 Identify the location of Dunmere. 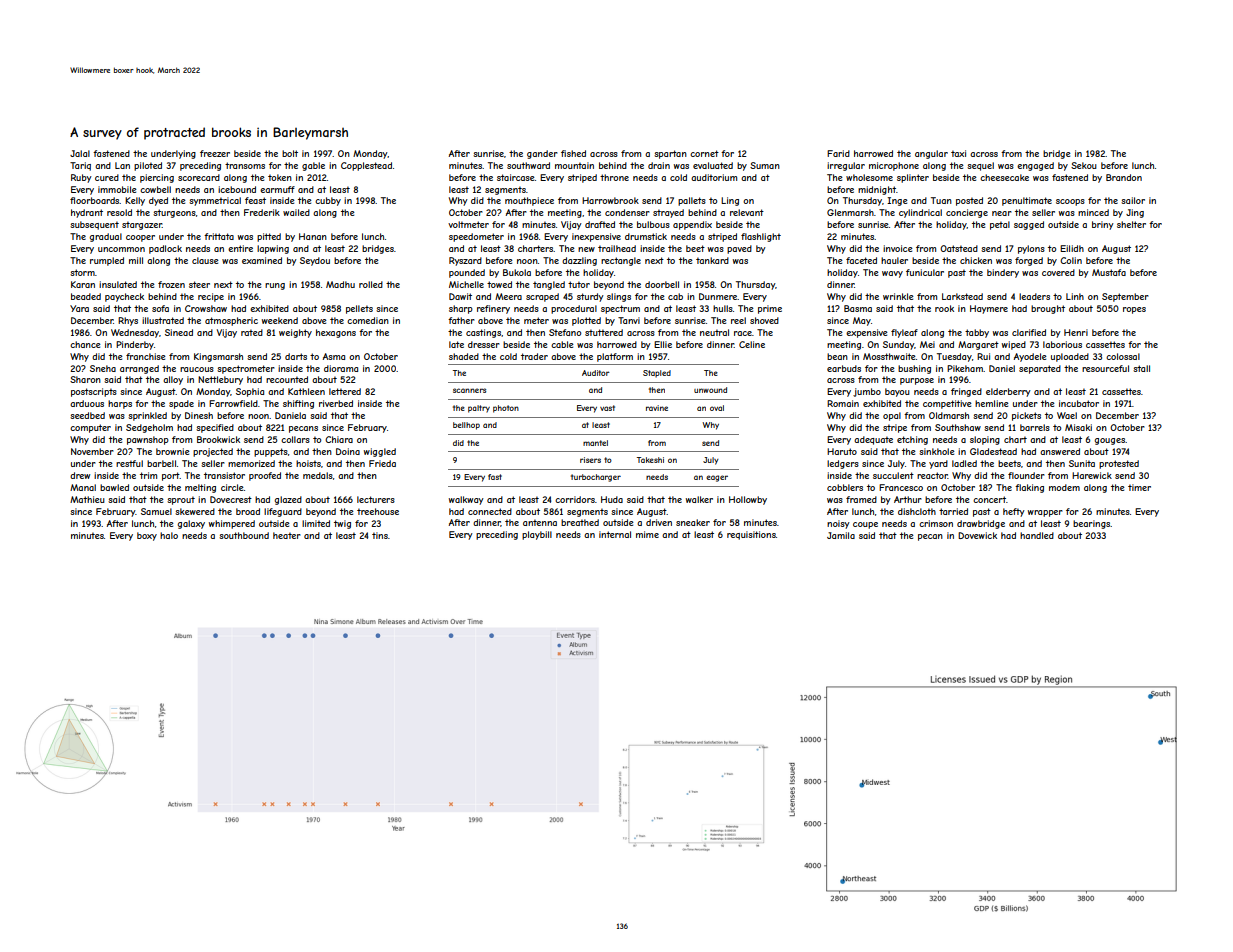
(718, 296).
